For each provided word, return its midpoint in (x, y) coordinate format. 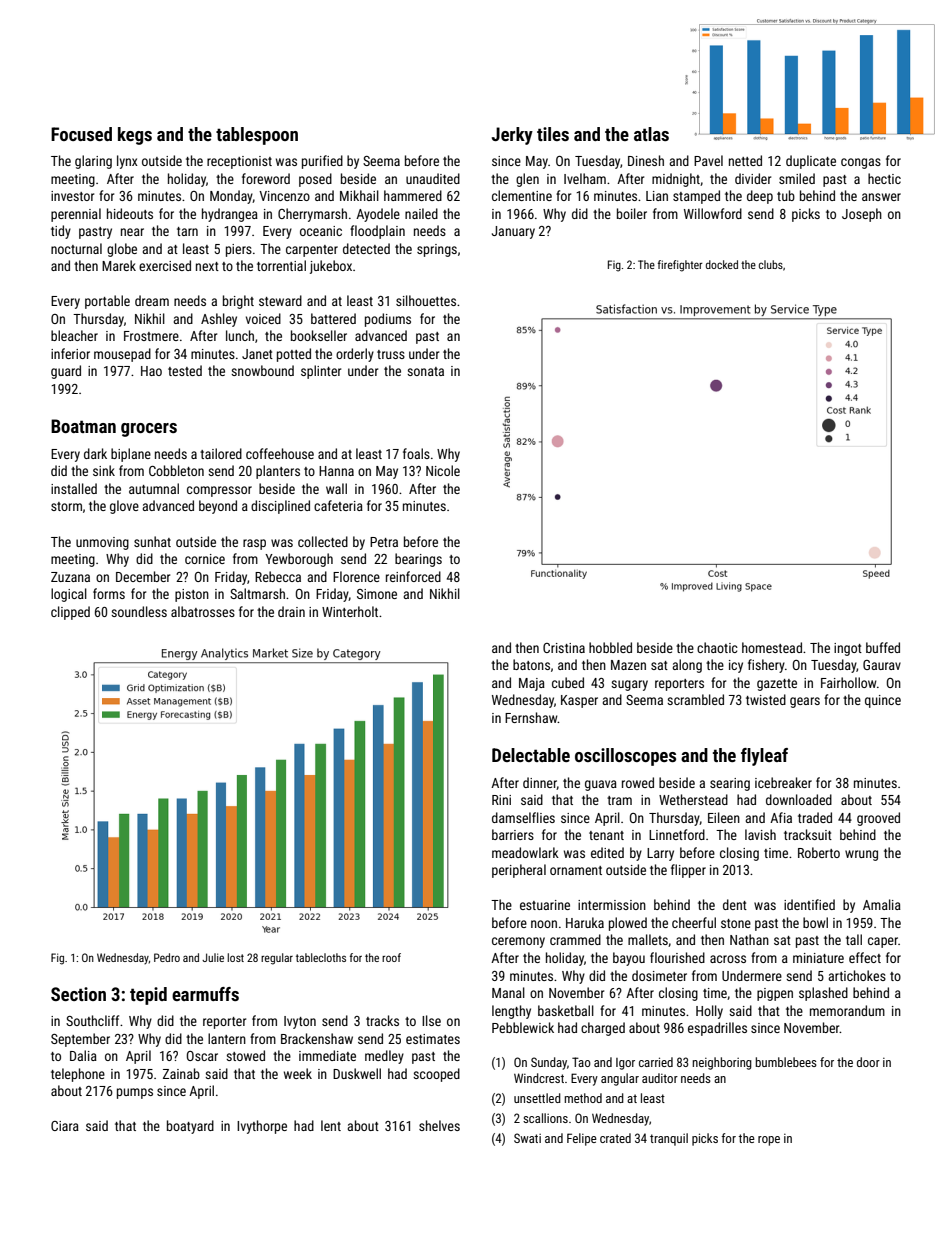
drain (291, 611)
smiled (797, 178)
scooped (436, 1075)
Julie (213, 957)
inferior (70, 353)
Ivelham (585, 178)
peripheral (519, 871)
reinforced (413, 576)
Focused (81, 134)
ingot (848, 649)
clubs (771, 264)
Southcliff (92, 1020)
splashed (823, 994)
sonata (425, 371)
